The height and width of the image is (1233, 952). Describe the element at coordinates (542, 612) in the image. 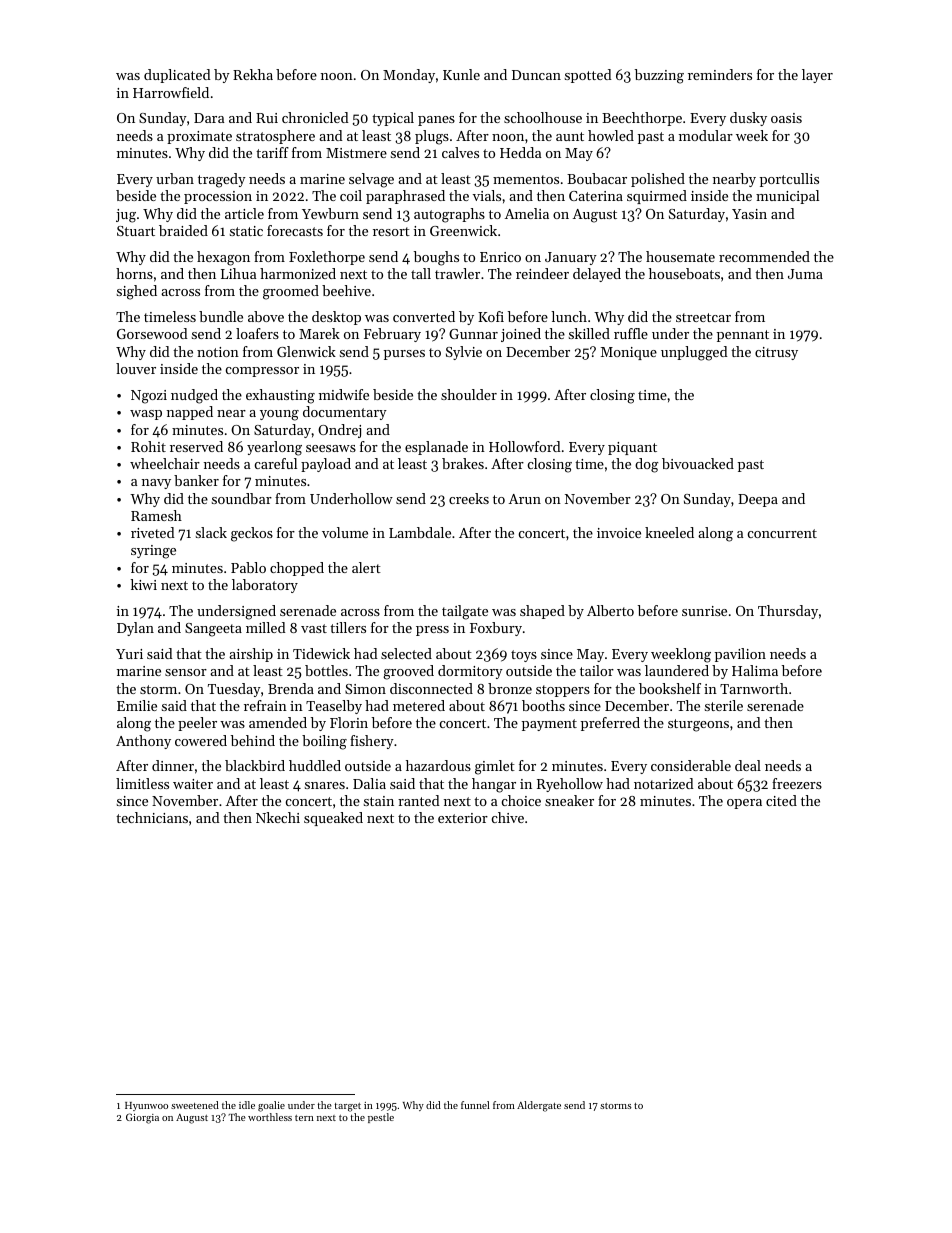

I see `shaped` at that location.
